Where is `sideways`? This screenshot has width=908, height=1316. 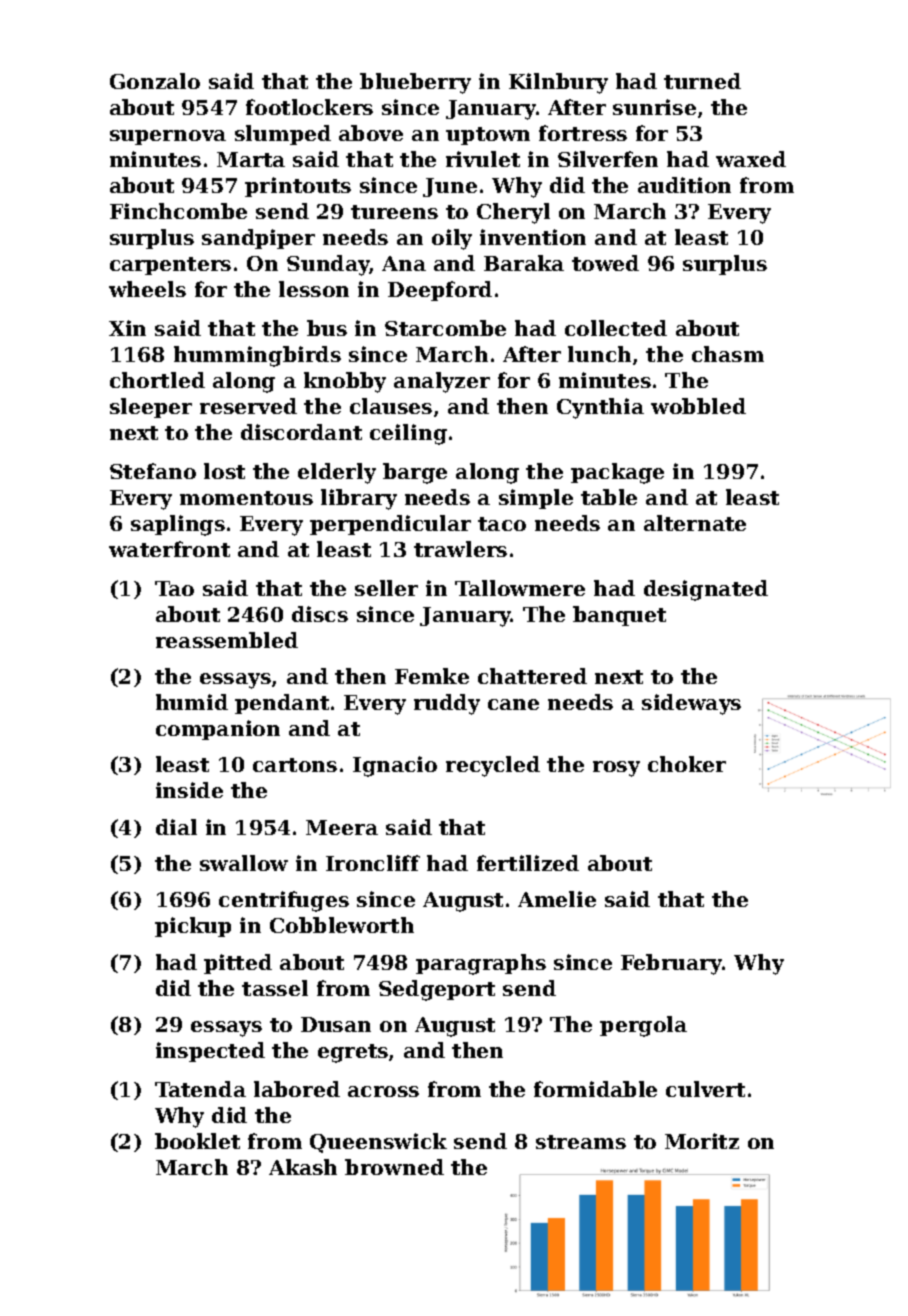
sideways is located at coordinates (691, 704).
